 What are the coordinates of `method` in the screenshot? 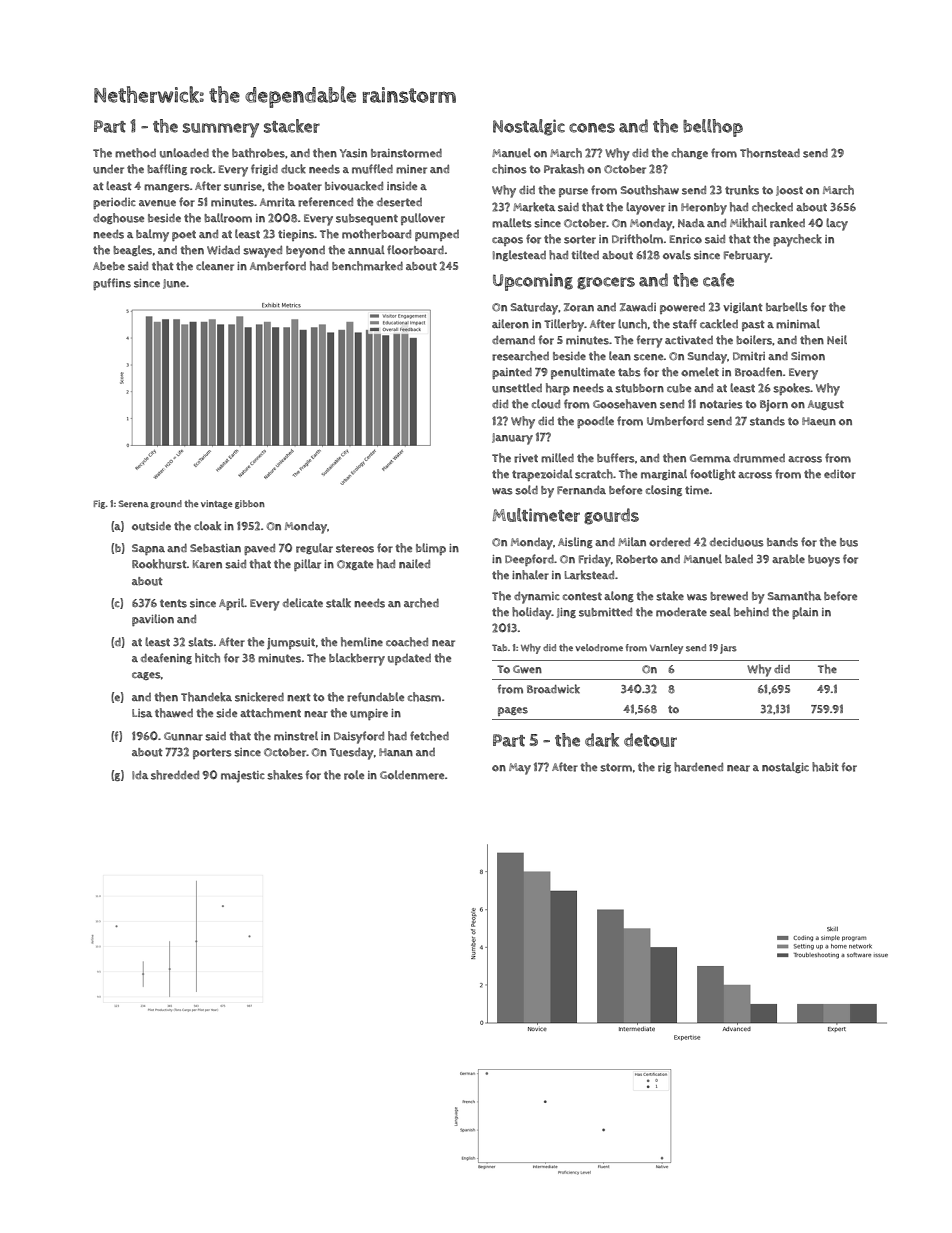 It's located at (135, 153).
